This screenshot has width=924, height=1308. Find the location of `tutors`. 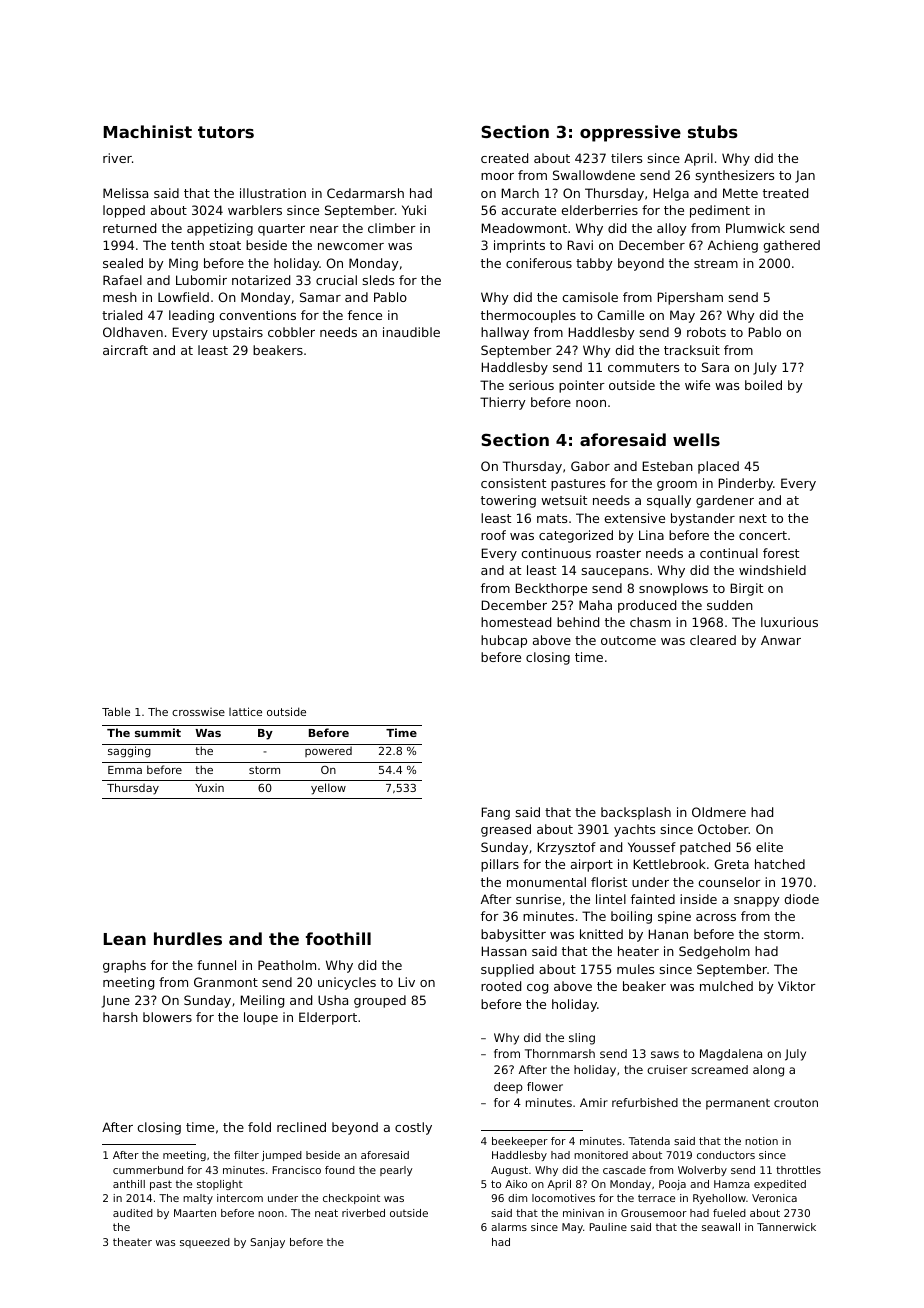

tutors is located at coordinates (226, 132).
